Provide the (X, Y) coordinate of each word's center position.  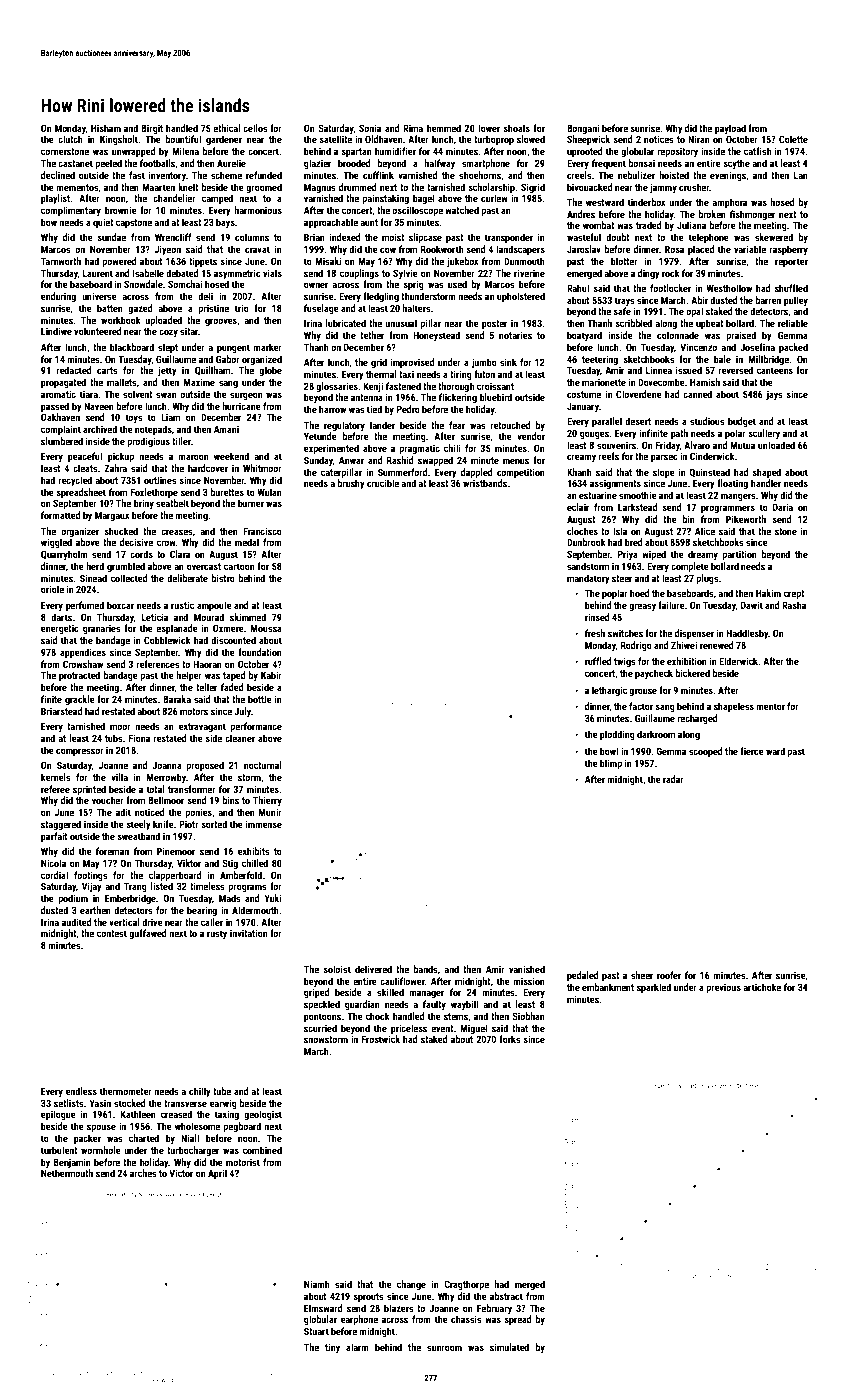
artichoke (762, 987)
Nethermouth (67, 1173)
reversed (735, 370)
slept (168, 348)
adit (123, 812)
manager (426, 994)
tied (374, 409)
